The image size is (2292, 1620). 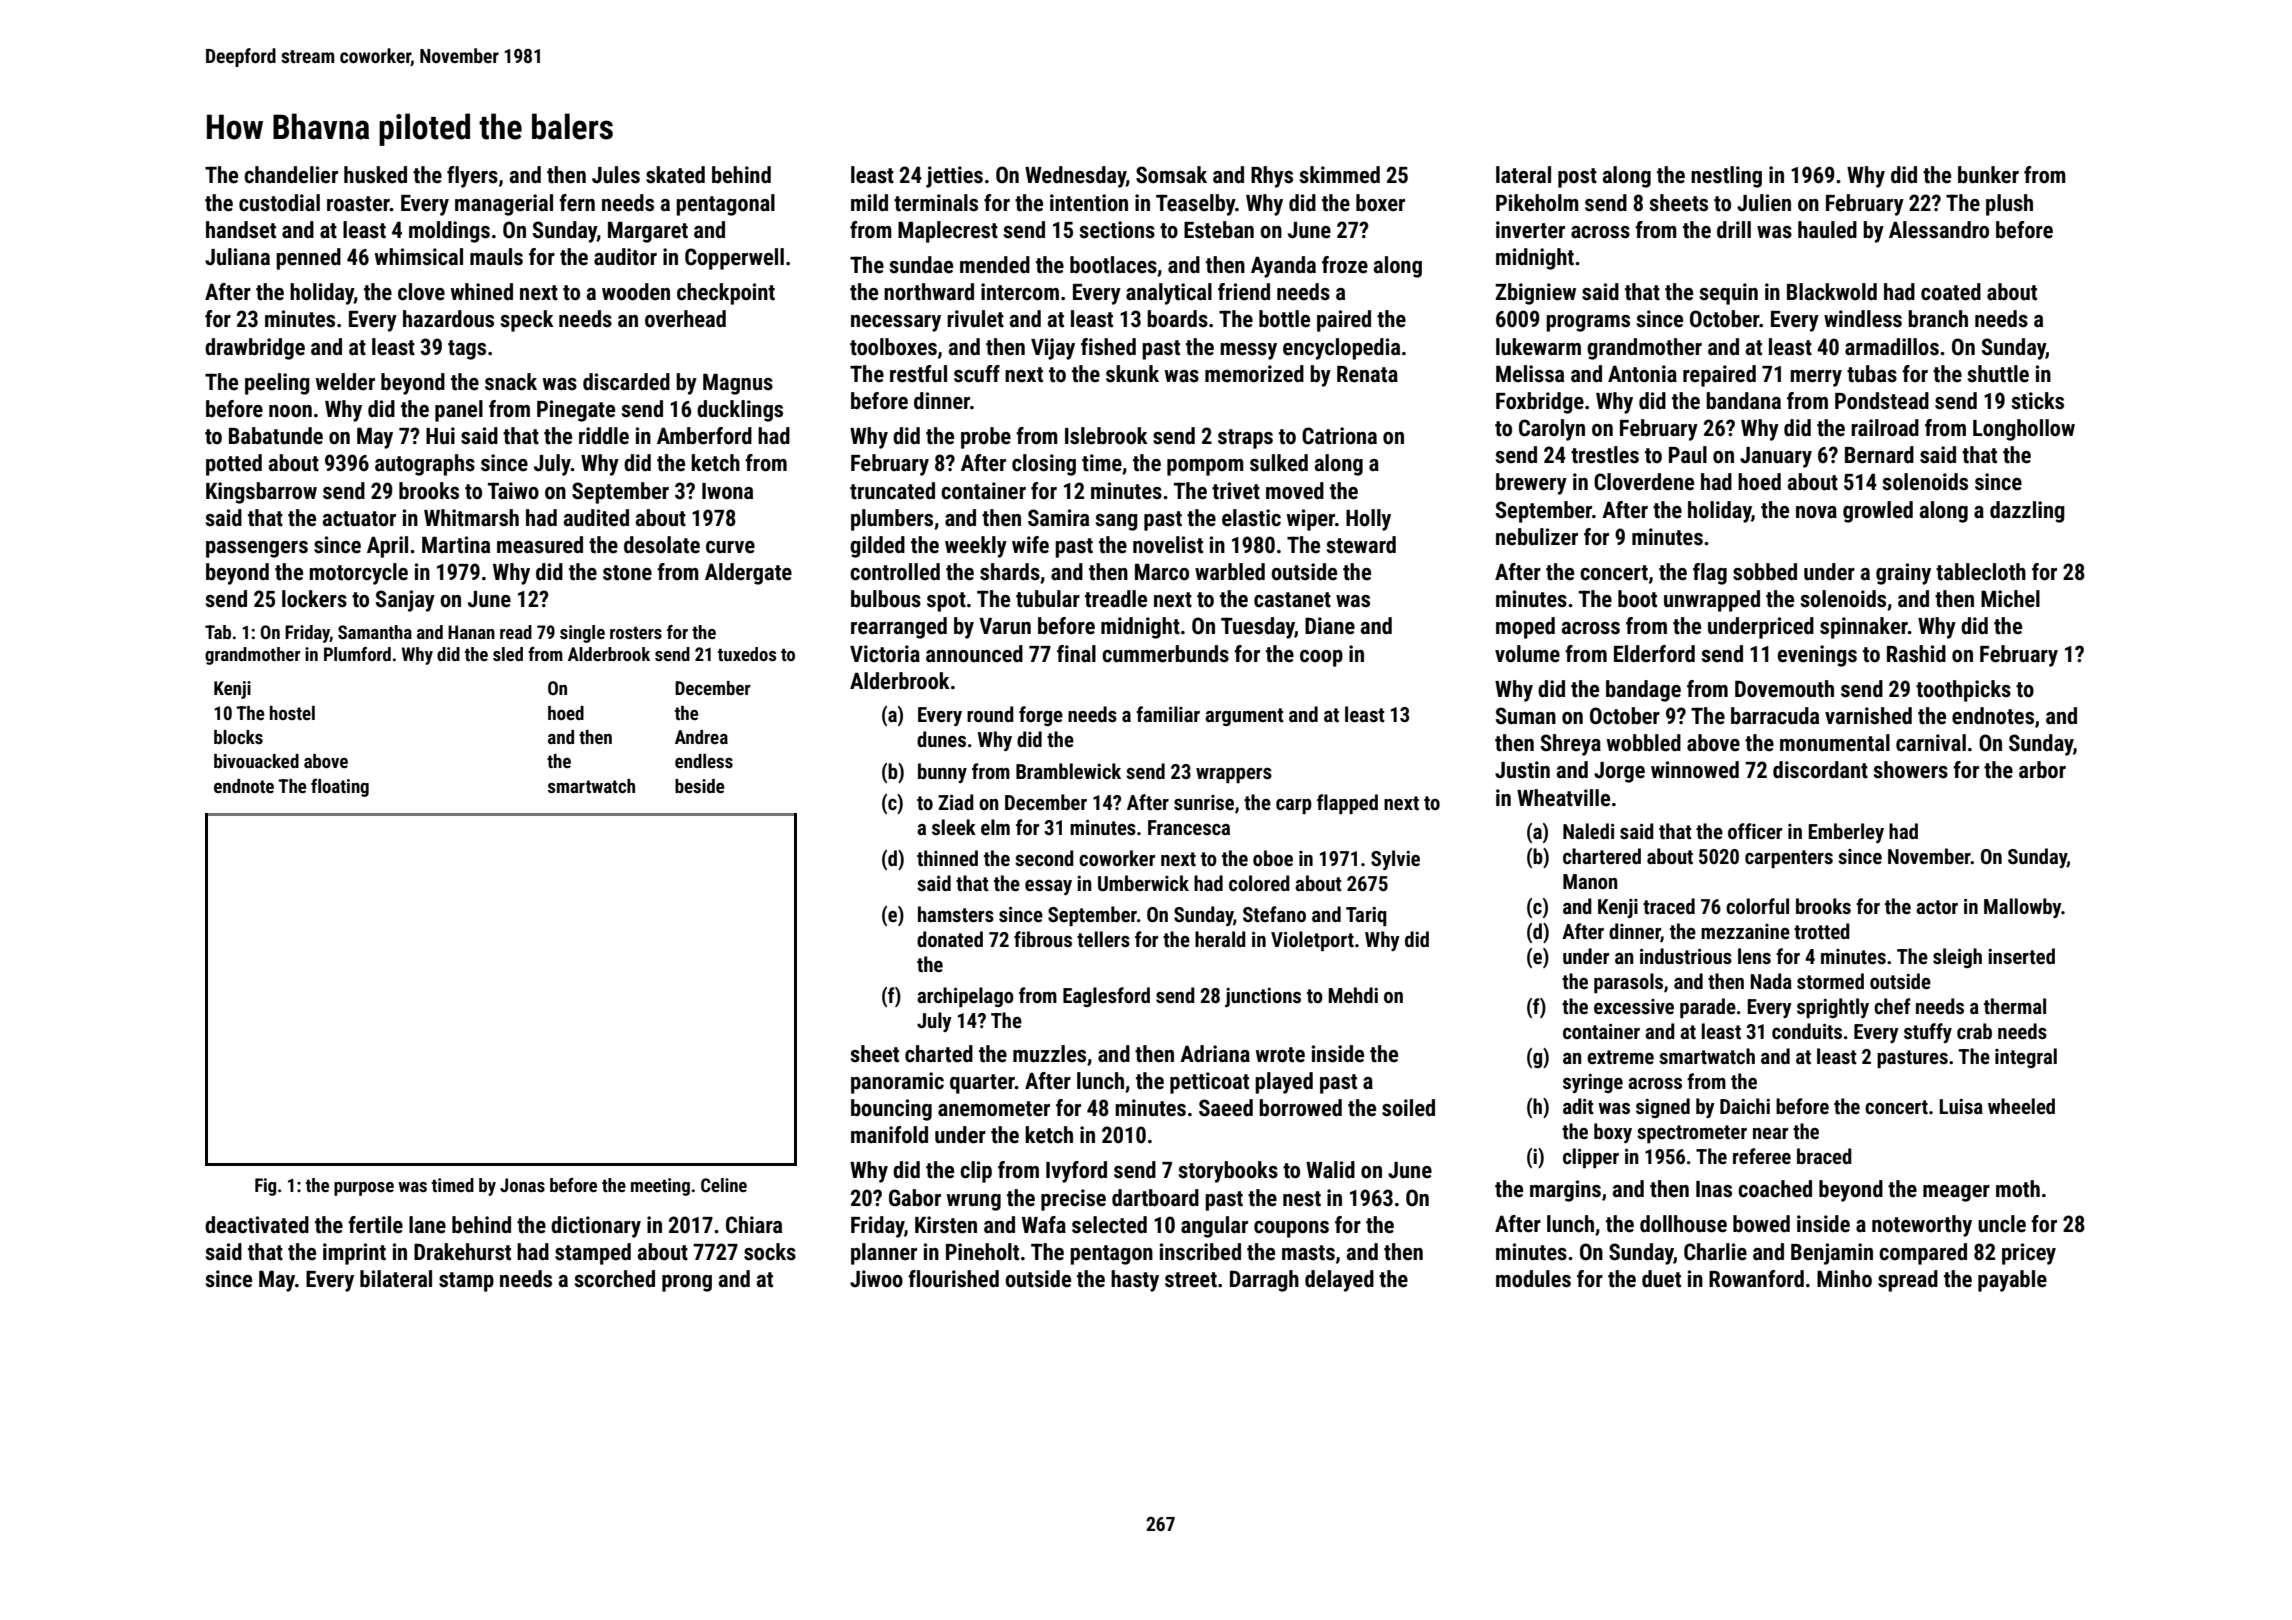 I want to click on barracuda, so click(x=1775, y=716).
